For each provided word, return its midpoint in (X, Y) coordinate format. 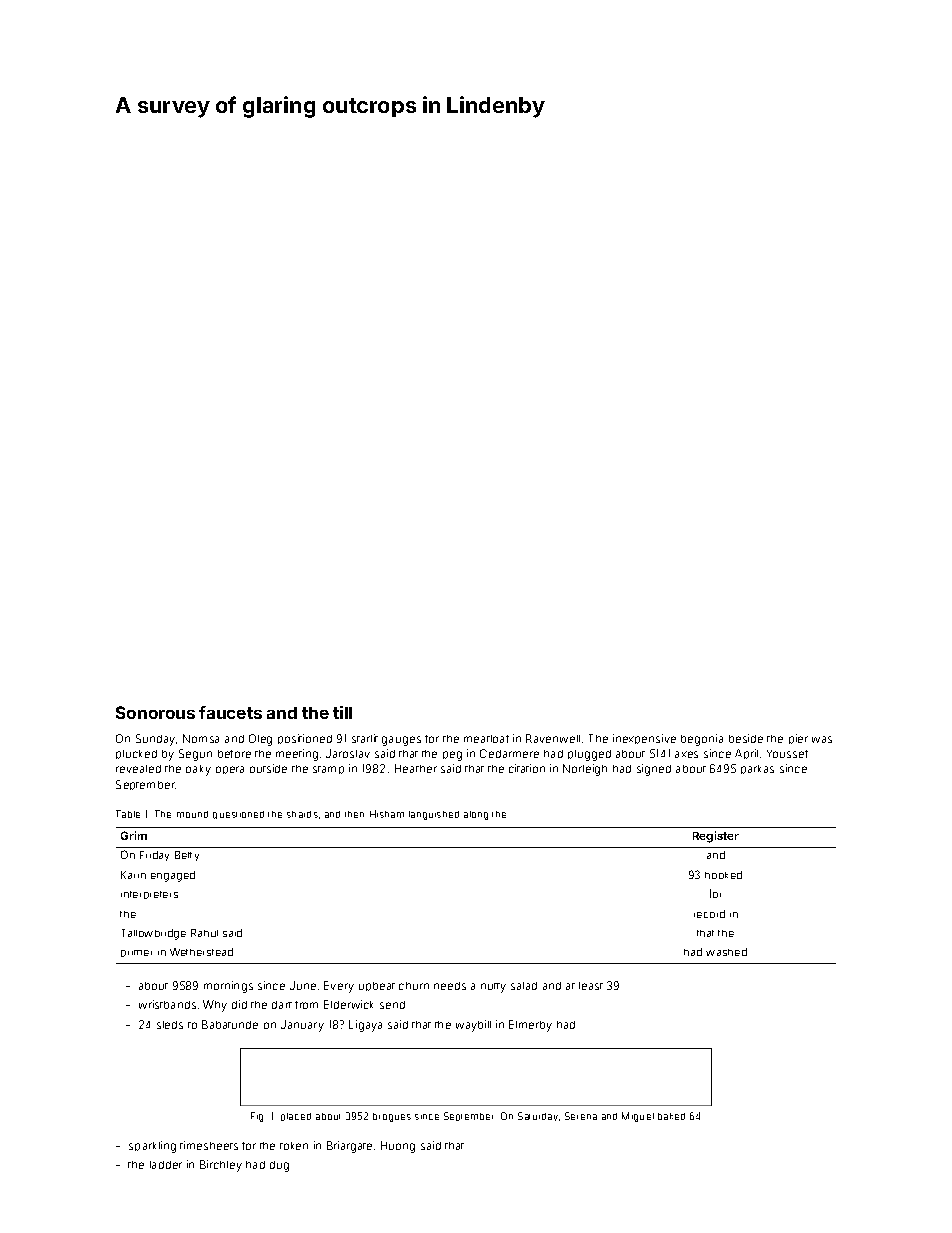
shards (302, 814)
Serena (581, 1116)
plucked (136, 754)
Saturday (538, 1116)
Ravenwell (553, 738)
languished (434, 815)
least (591, 986)
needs (450, 986)
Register (716, 837)
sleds (170, 1025)
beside (746, 738)
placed (296, 1117)
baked (671, 1116)
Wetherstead (201, 952)
